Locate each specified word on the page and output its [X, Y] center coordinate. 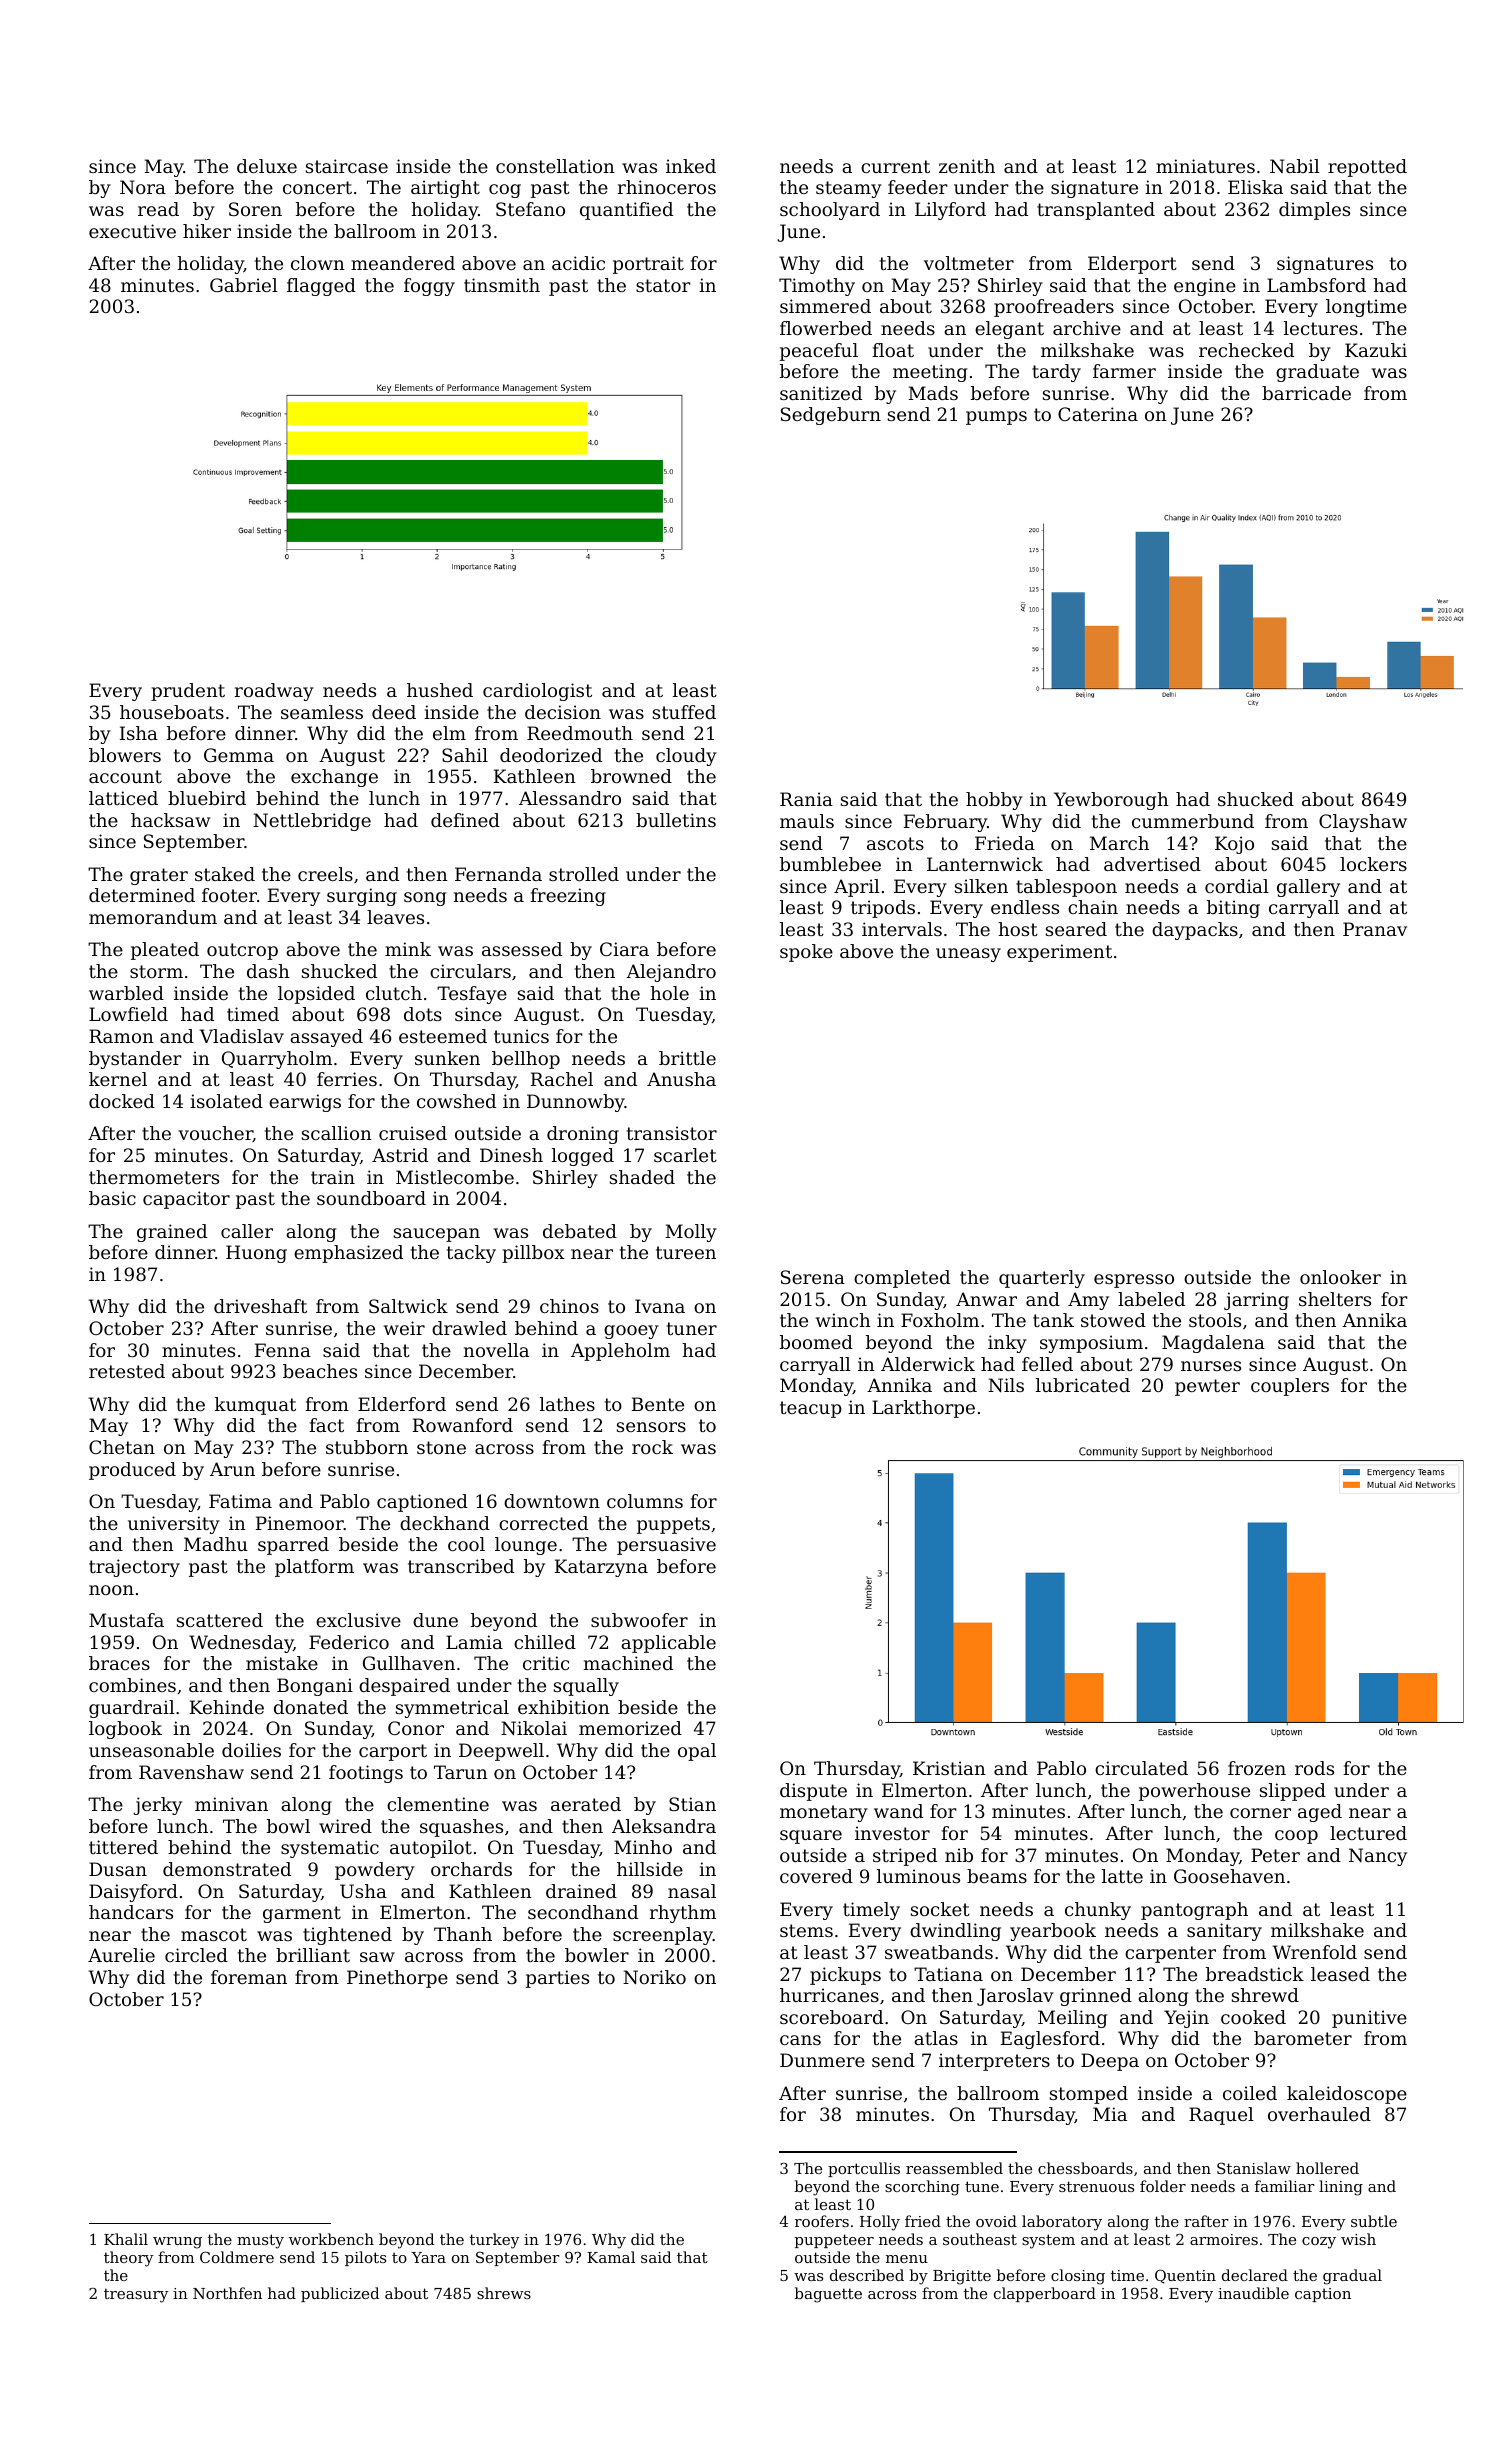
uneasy [968, 955]
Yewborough [1111, 801]
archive [1087, 328]
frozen [1257, 1768]
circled [196, 1955]
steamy [849, 189]
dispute [813, 1792]
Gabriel [244, 285]
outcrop [242, 951]
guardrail [132, 1709]
